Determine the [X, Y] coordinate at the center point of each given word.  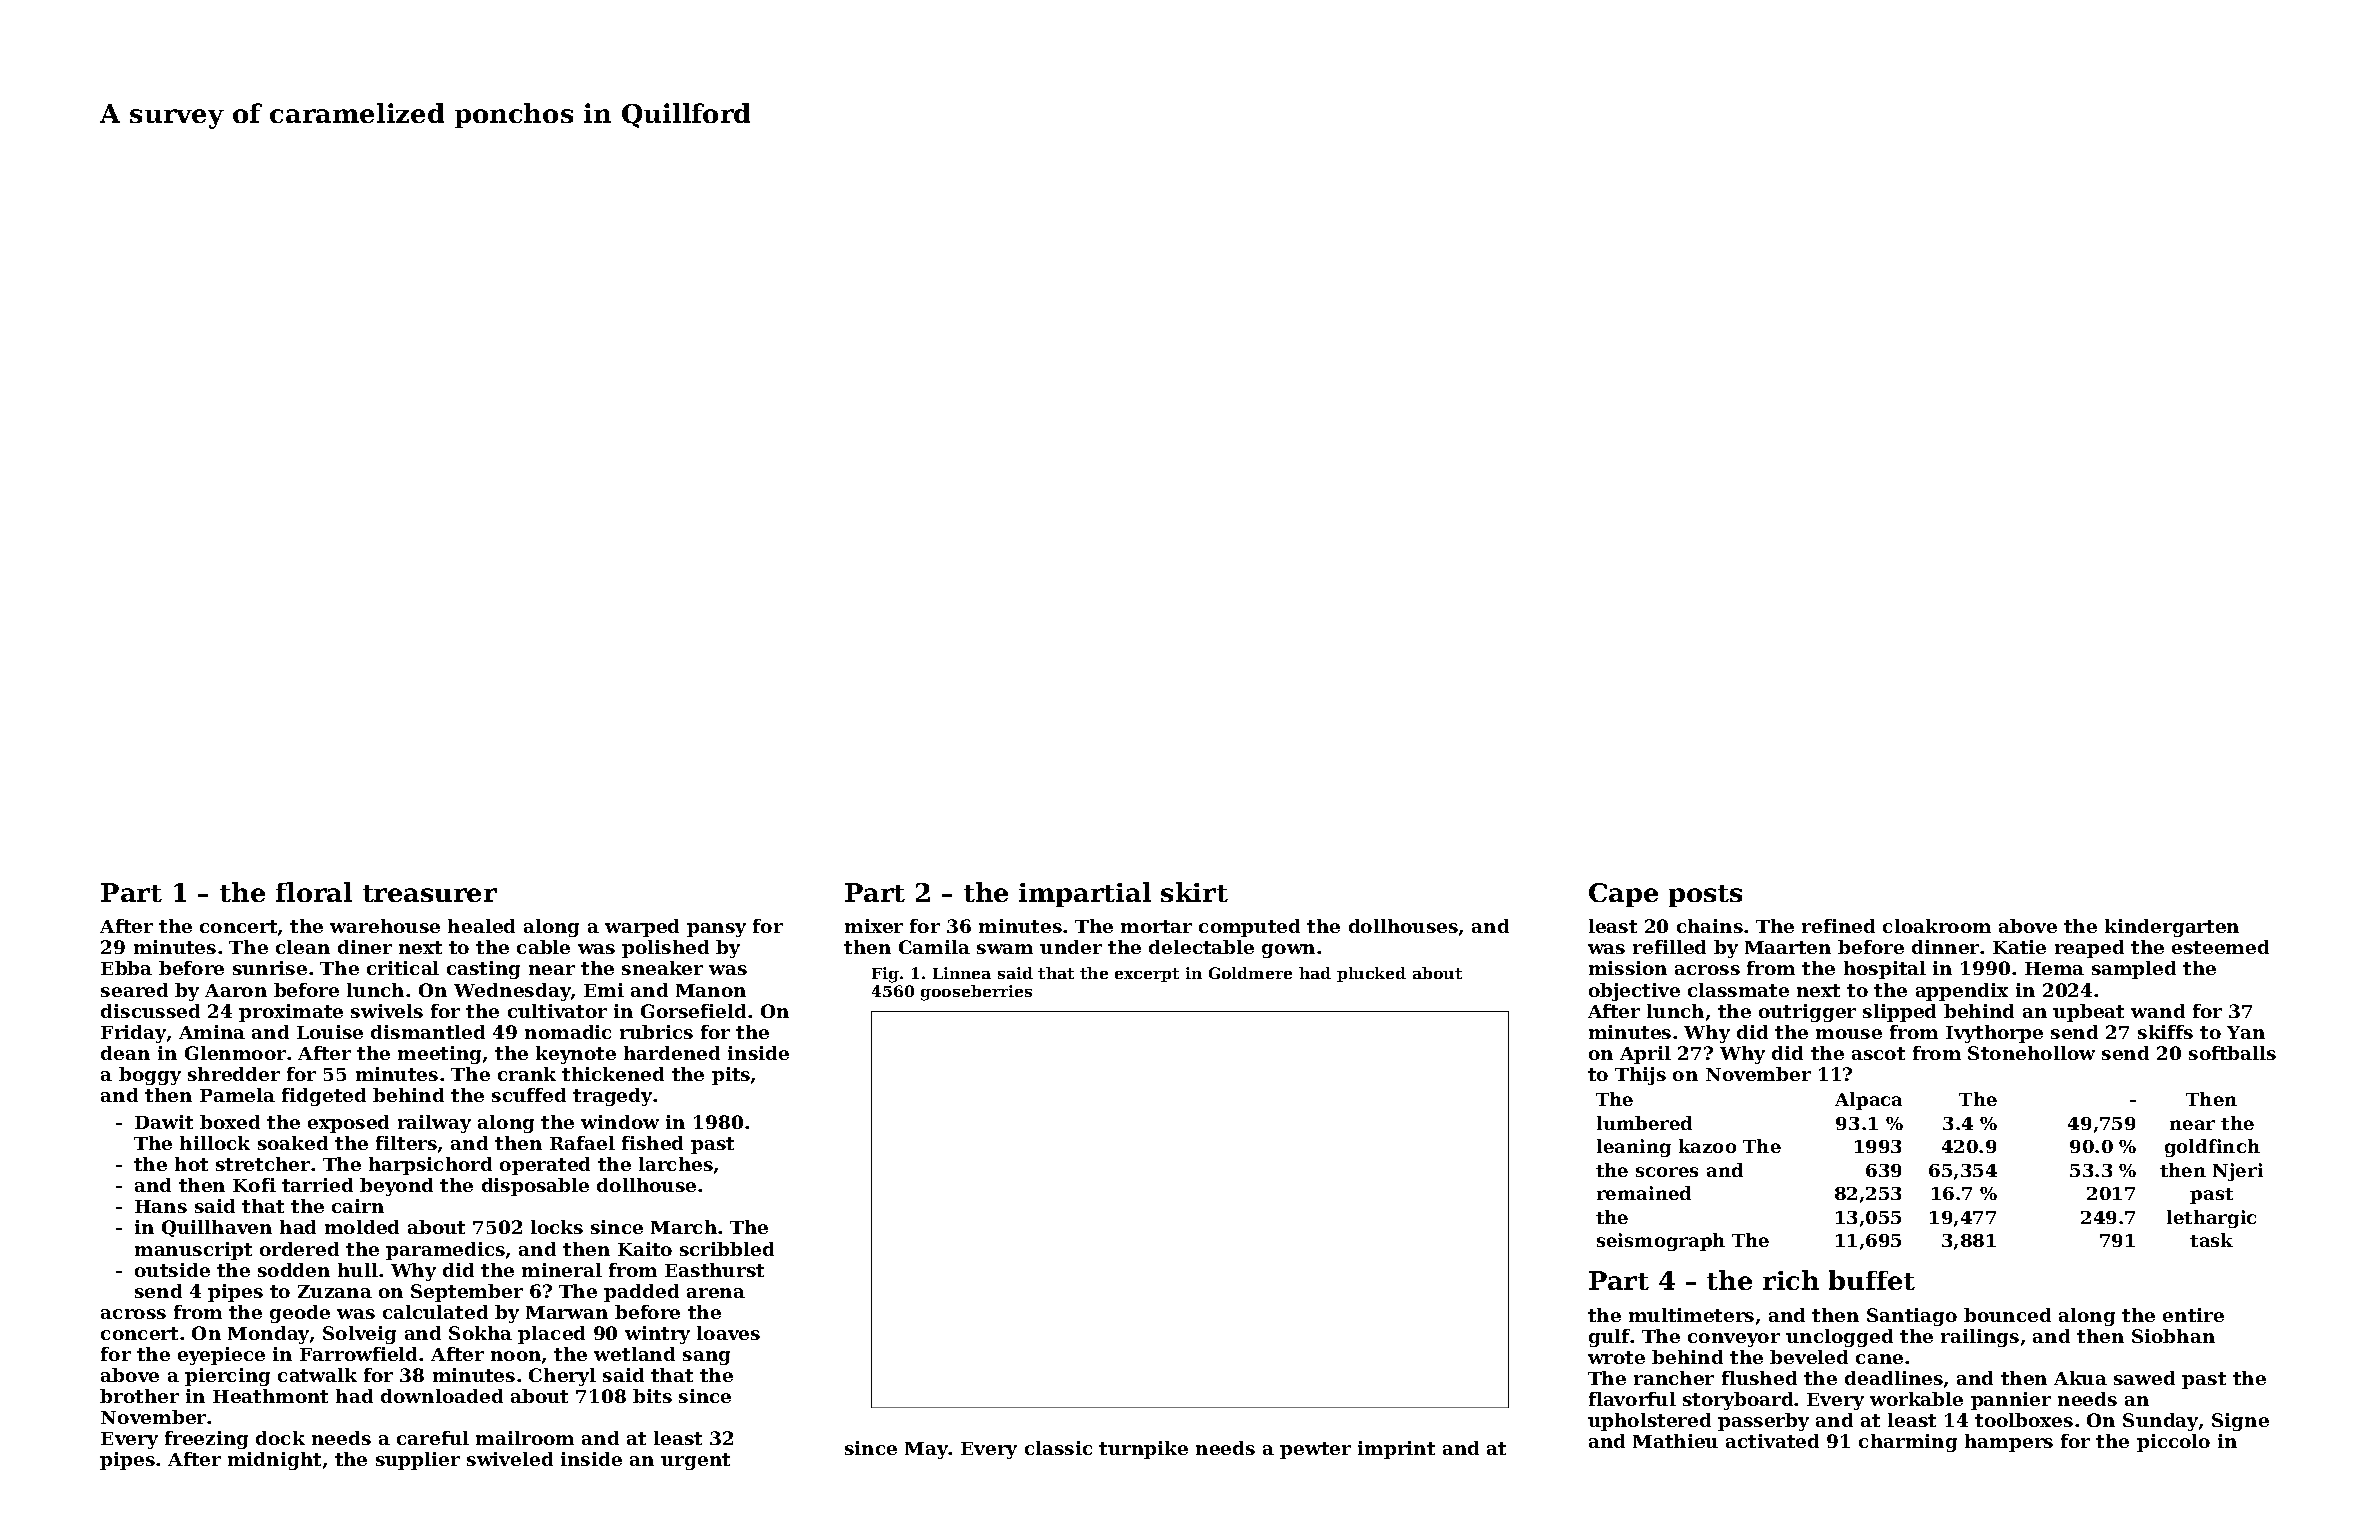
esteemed [2220, 947]
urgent [695, 1461]
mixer [874, 926]
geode [300, 1314]
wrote [1616, 1357]
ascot [1878, 1053]
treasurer [430, 893]
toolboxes [2024, 1420]
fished [652, 1143]
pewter [1315, 1450]
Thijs [1640, 1076]
